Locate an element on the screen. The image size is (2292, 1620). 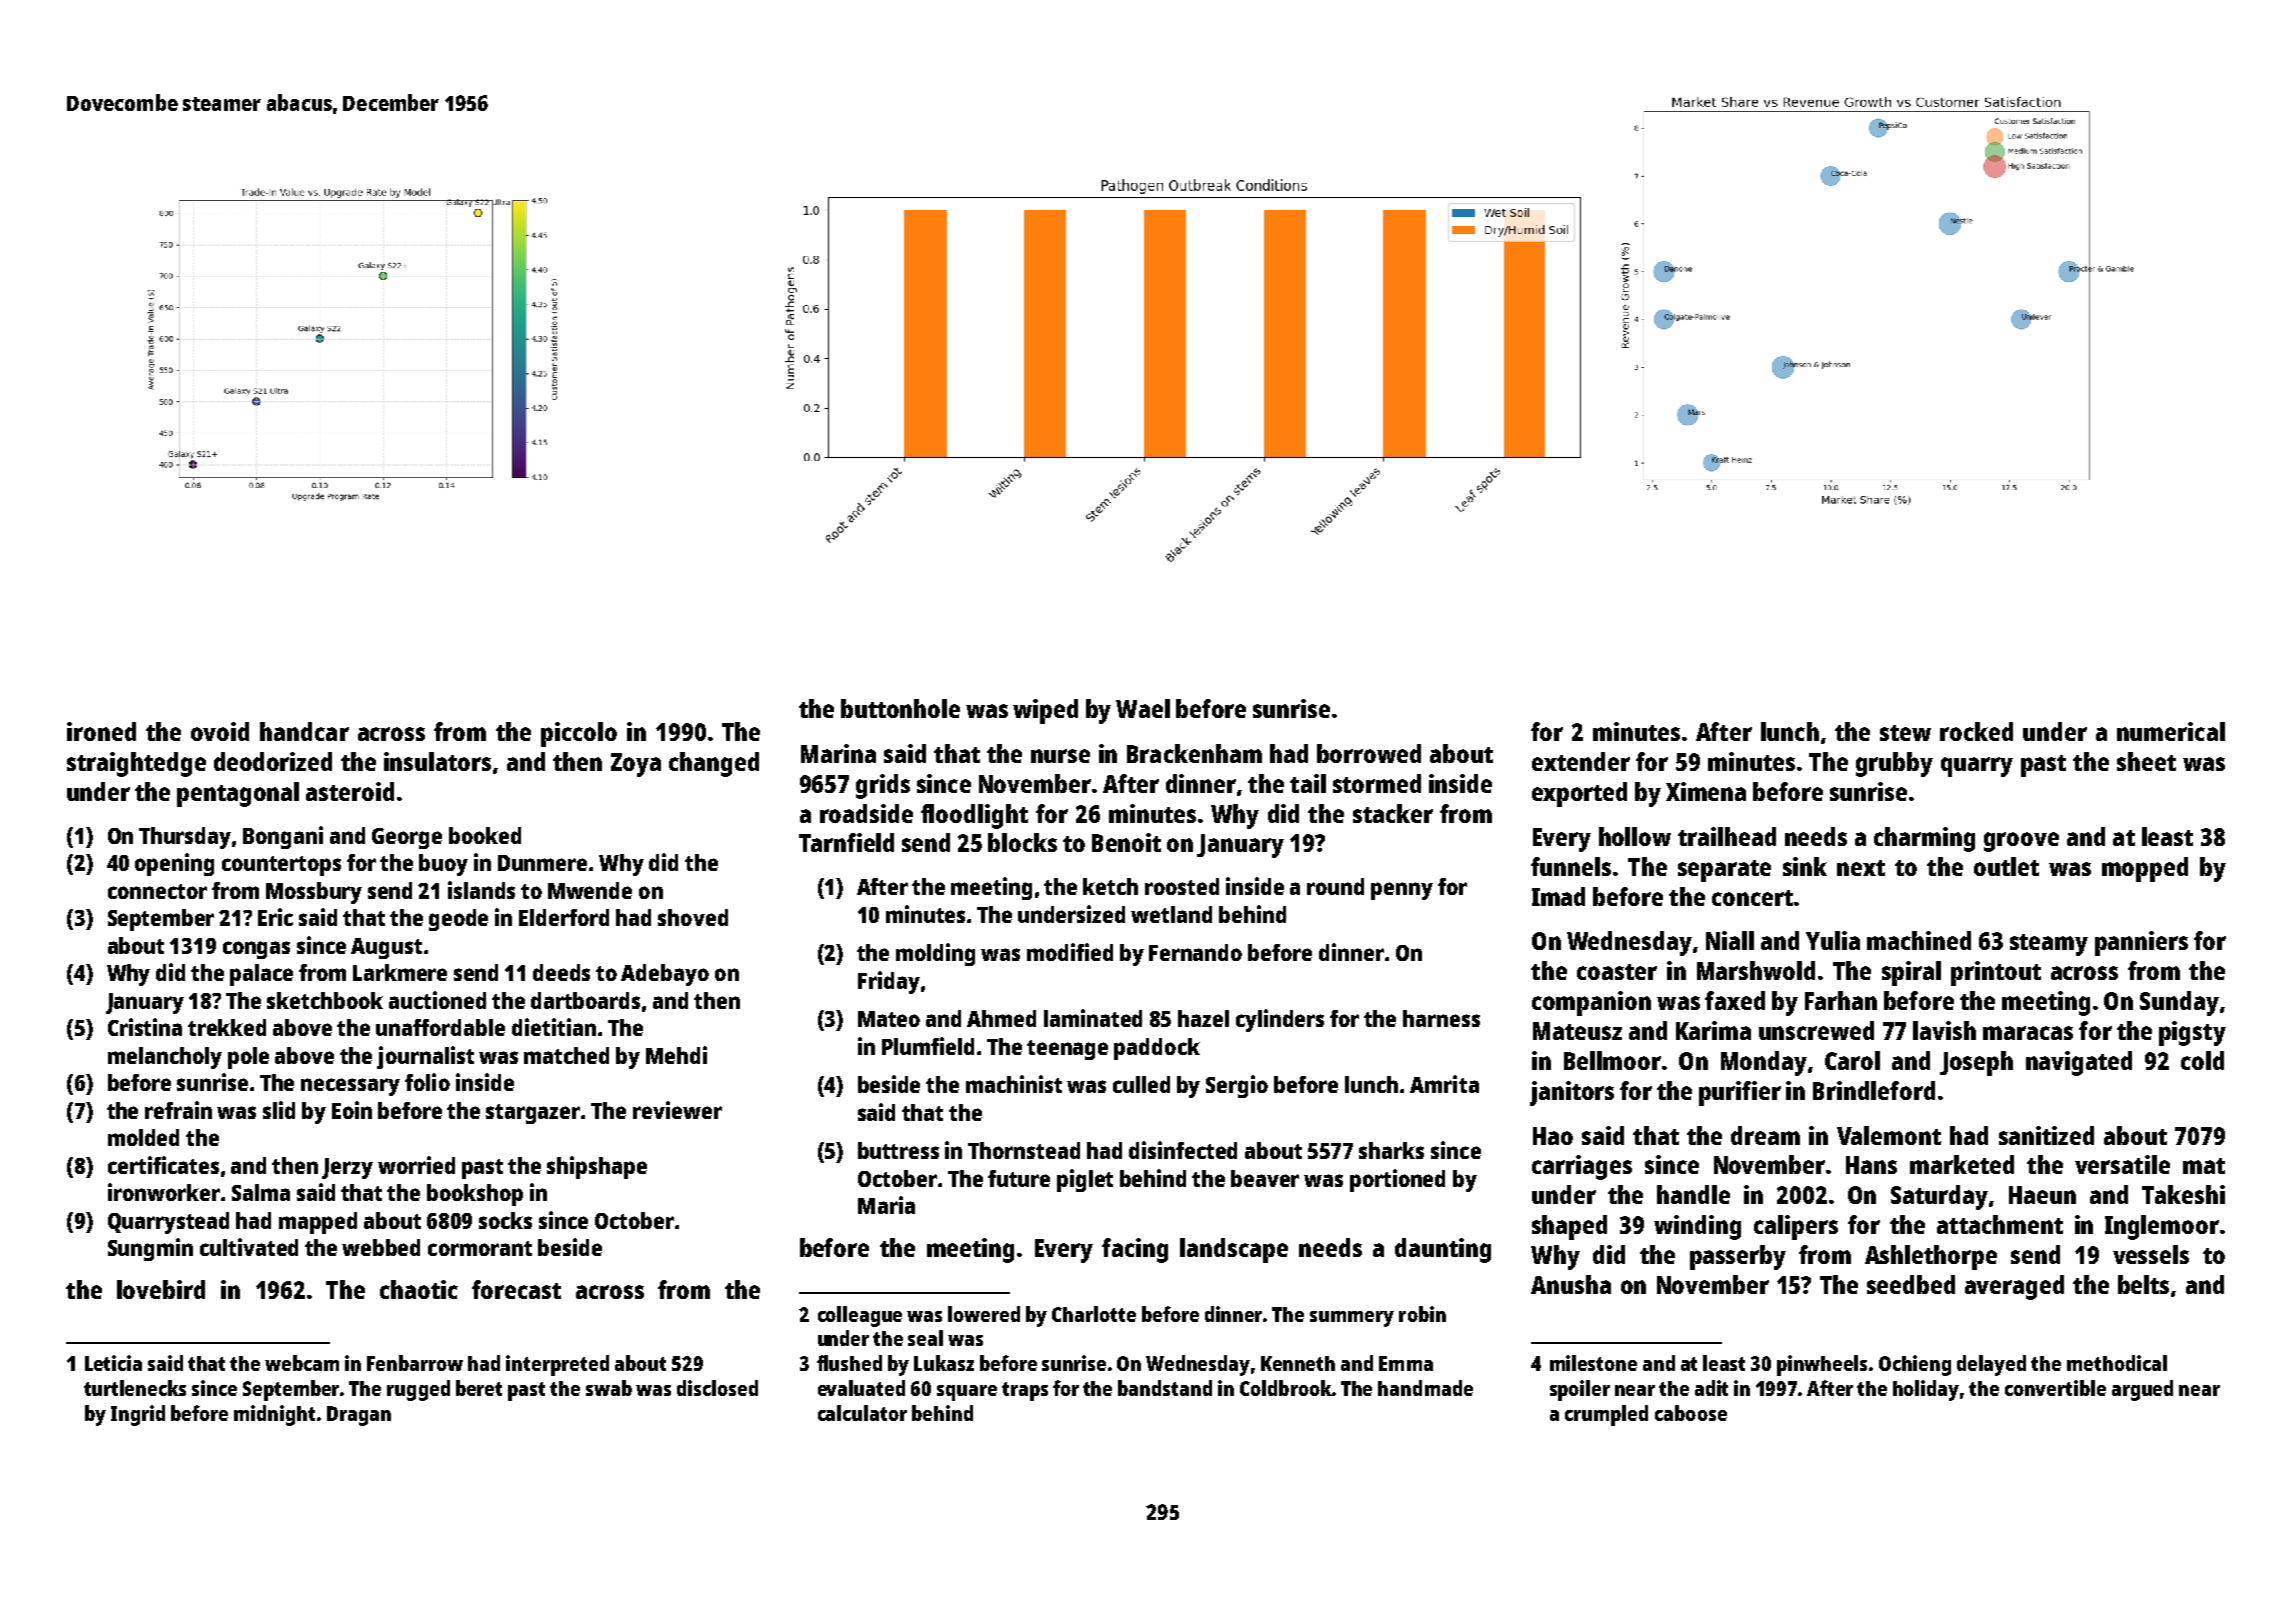
stormed is located at coordinates (1377, 783).
